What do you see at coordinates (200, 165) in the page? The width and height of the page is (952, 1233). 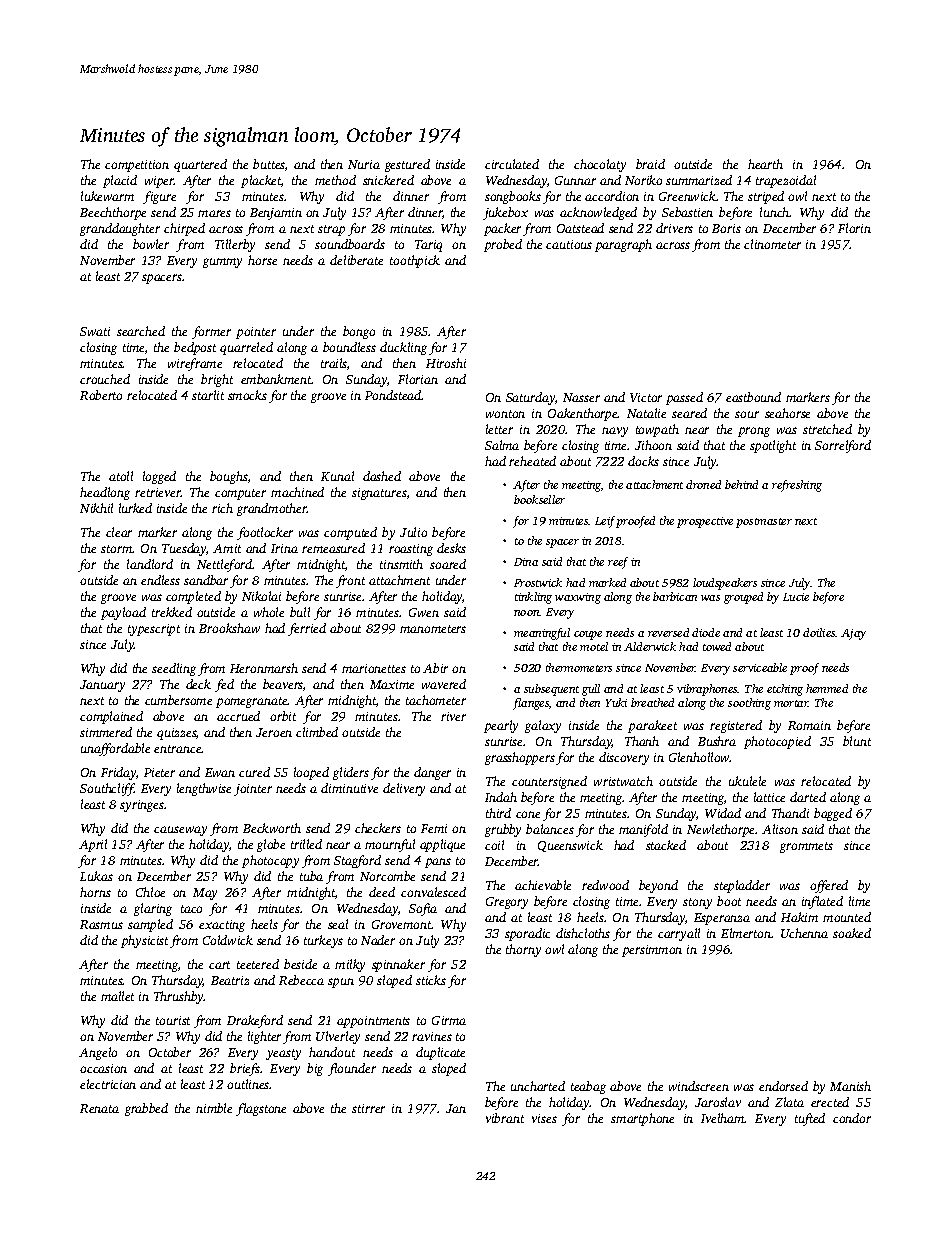 I see `quartered` at bounding box center [200, 165].
